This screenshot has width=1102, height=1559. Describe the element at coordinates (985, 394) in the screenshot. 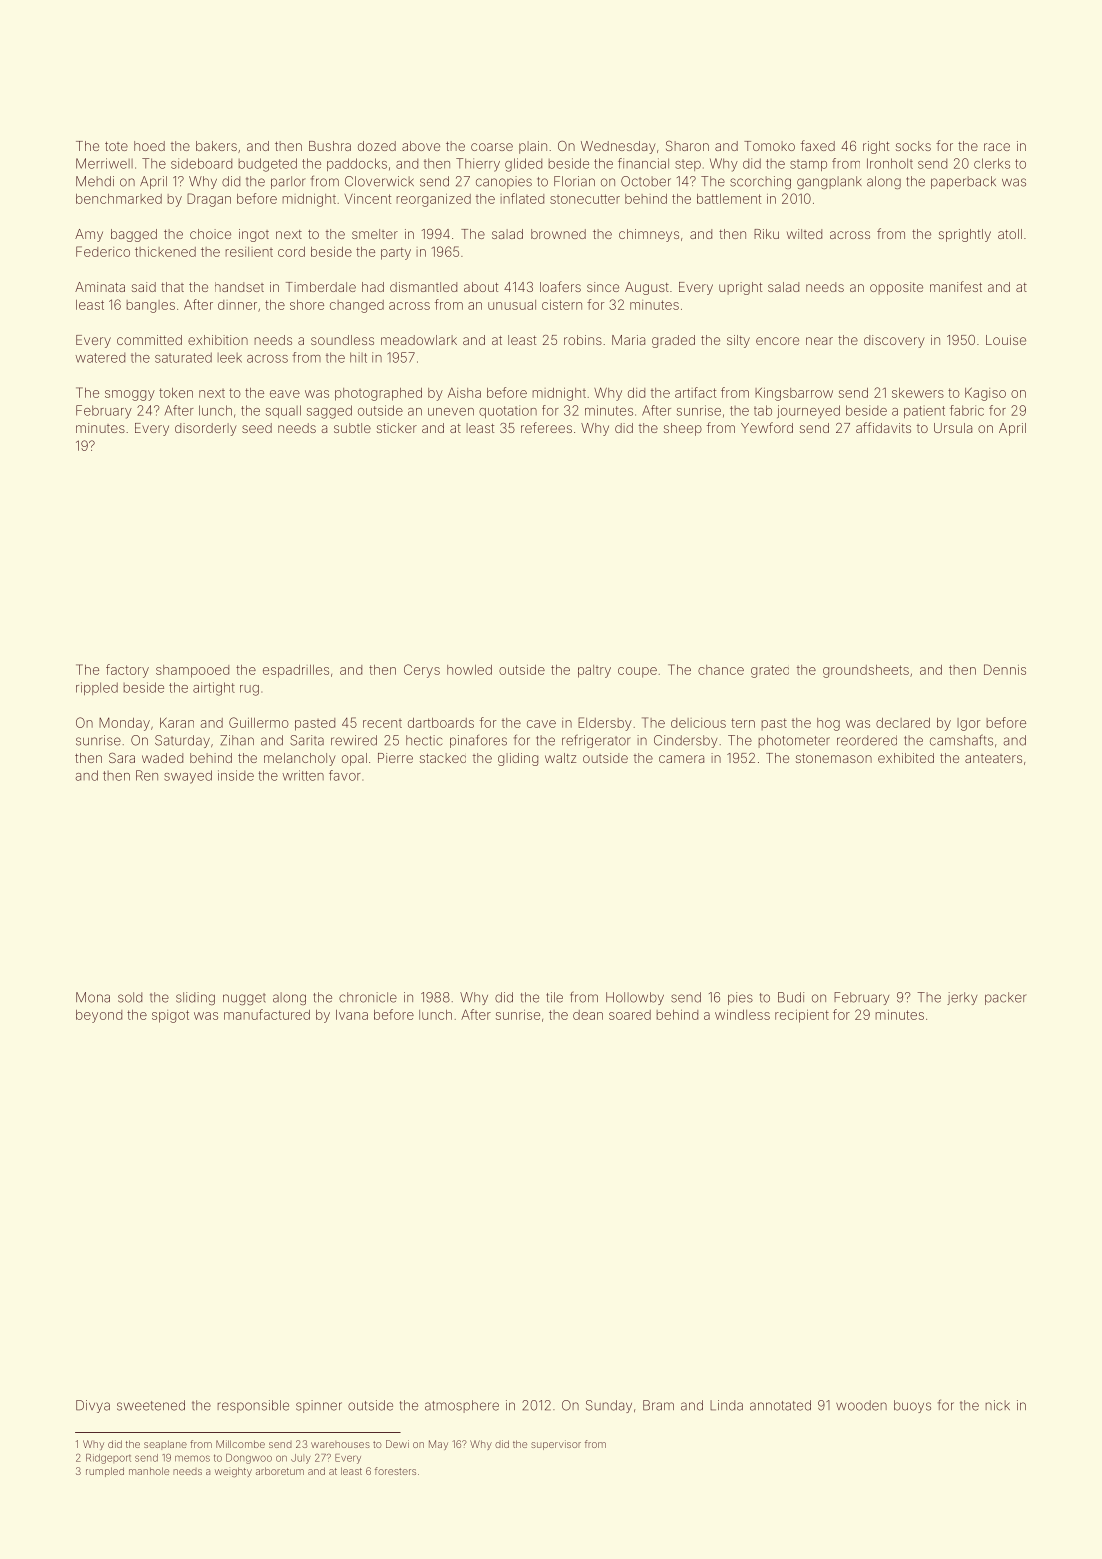

I see `Kagiso` at that location.
